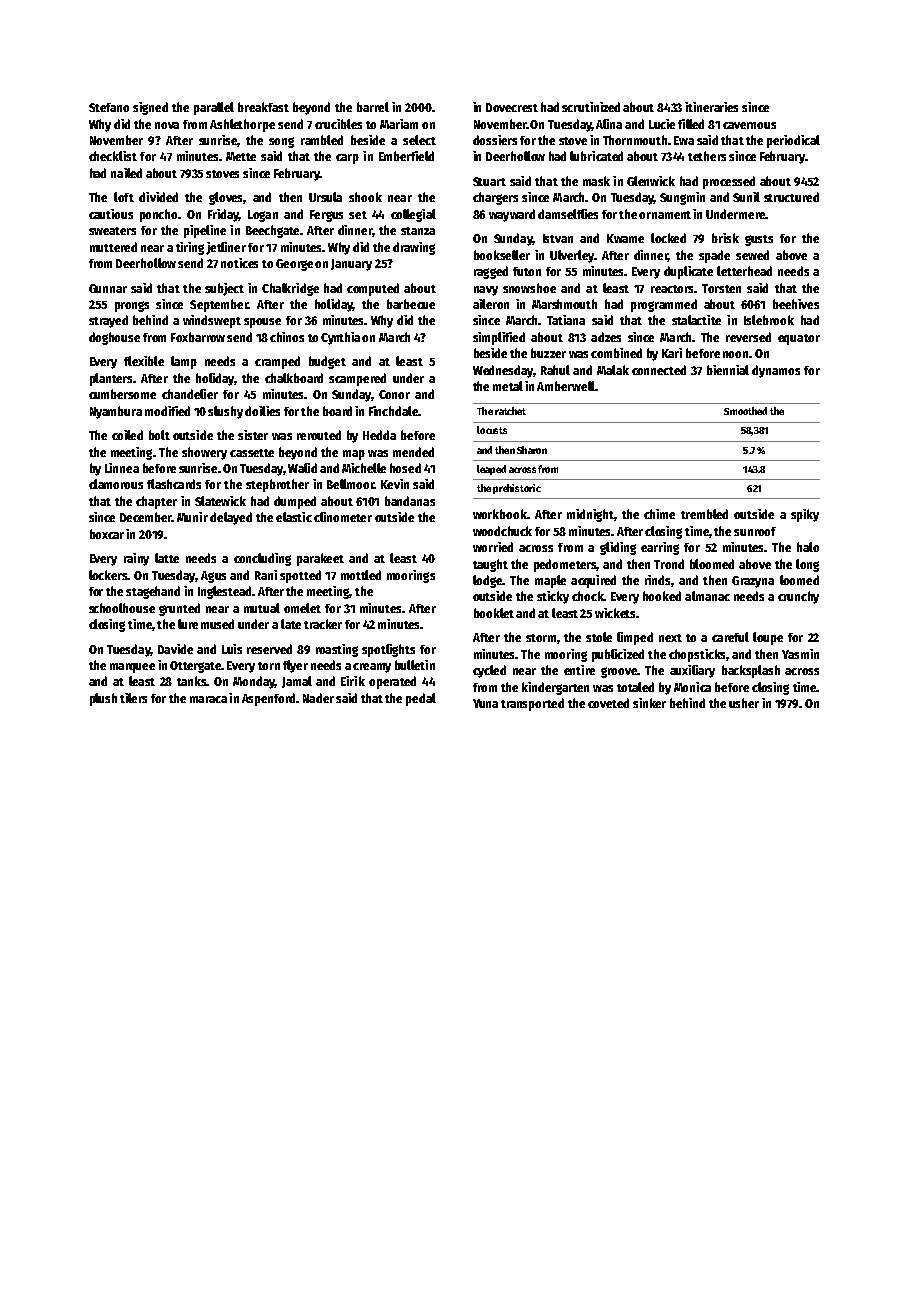  Describe the element at coordinates (232, 649) in the document. I see `Luis` at that location.
